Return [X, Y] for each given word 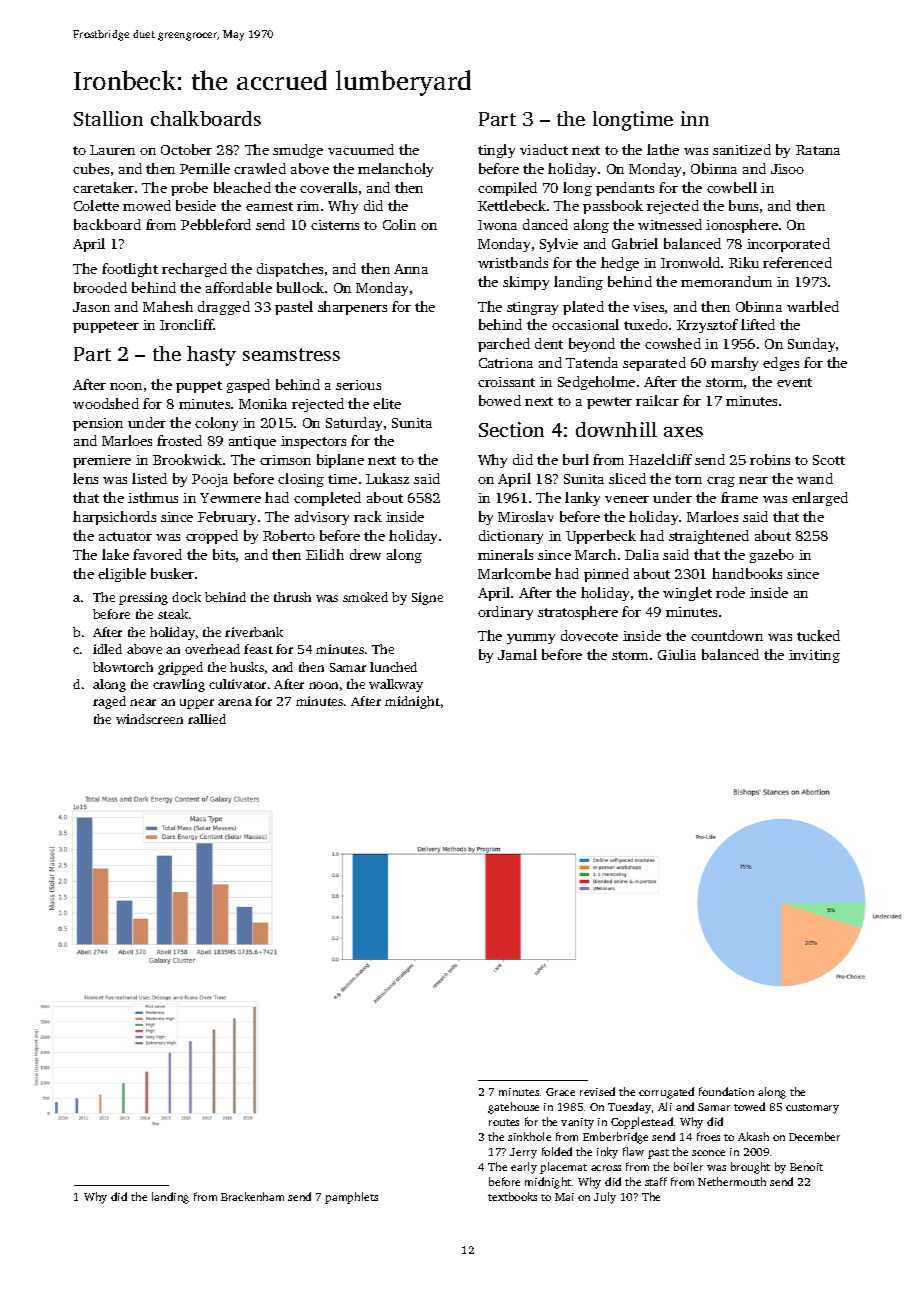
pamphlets [351, 1198]
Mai [564, 1197]
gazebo [772, 556]
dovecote [589, 635]
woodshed [106, 403]
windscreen [149, 719]
